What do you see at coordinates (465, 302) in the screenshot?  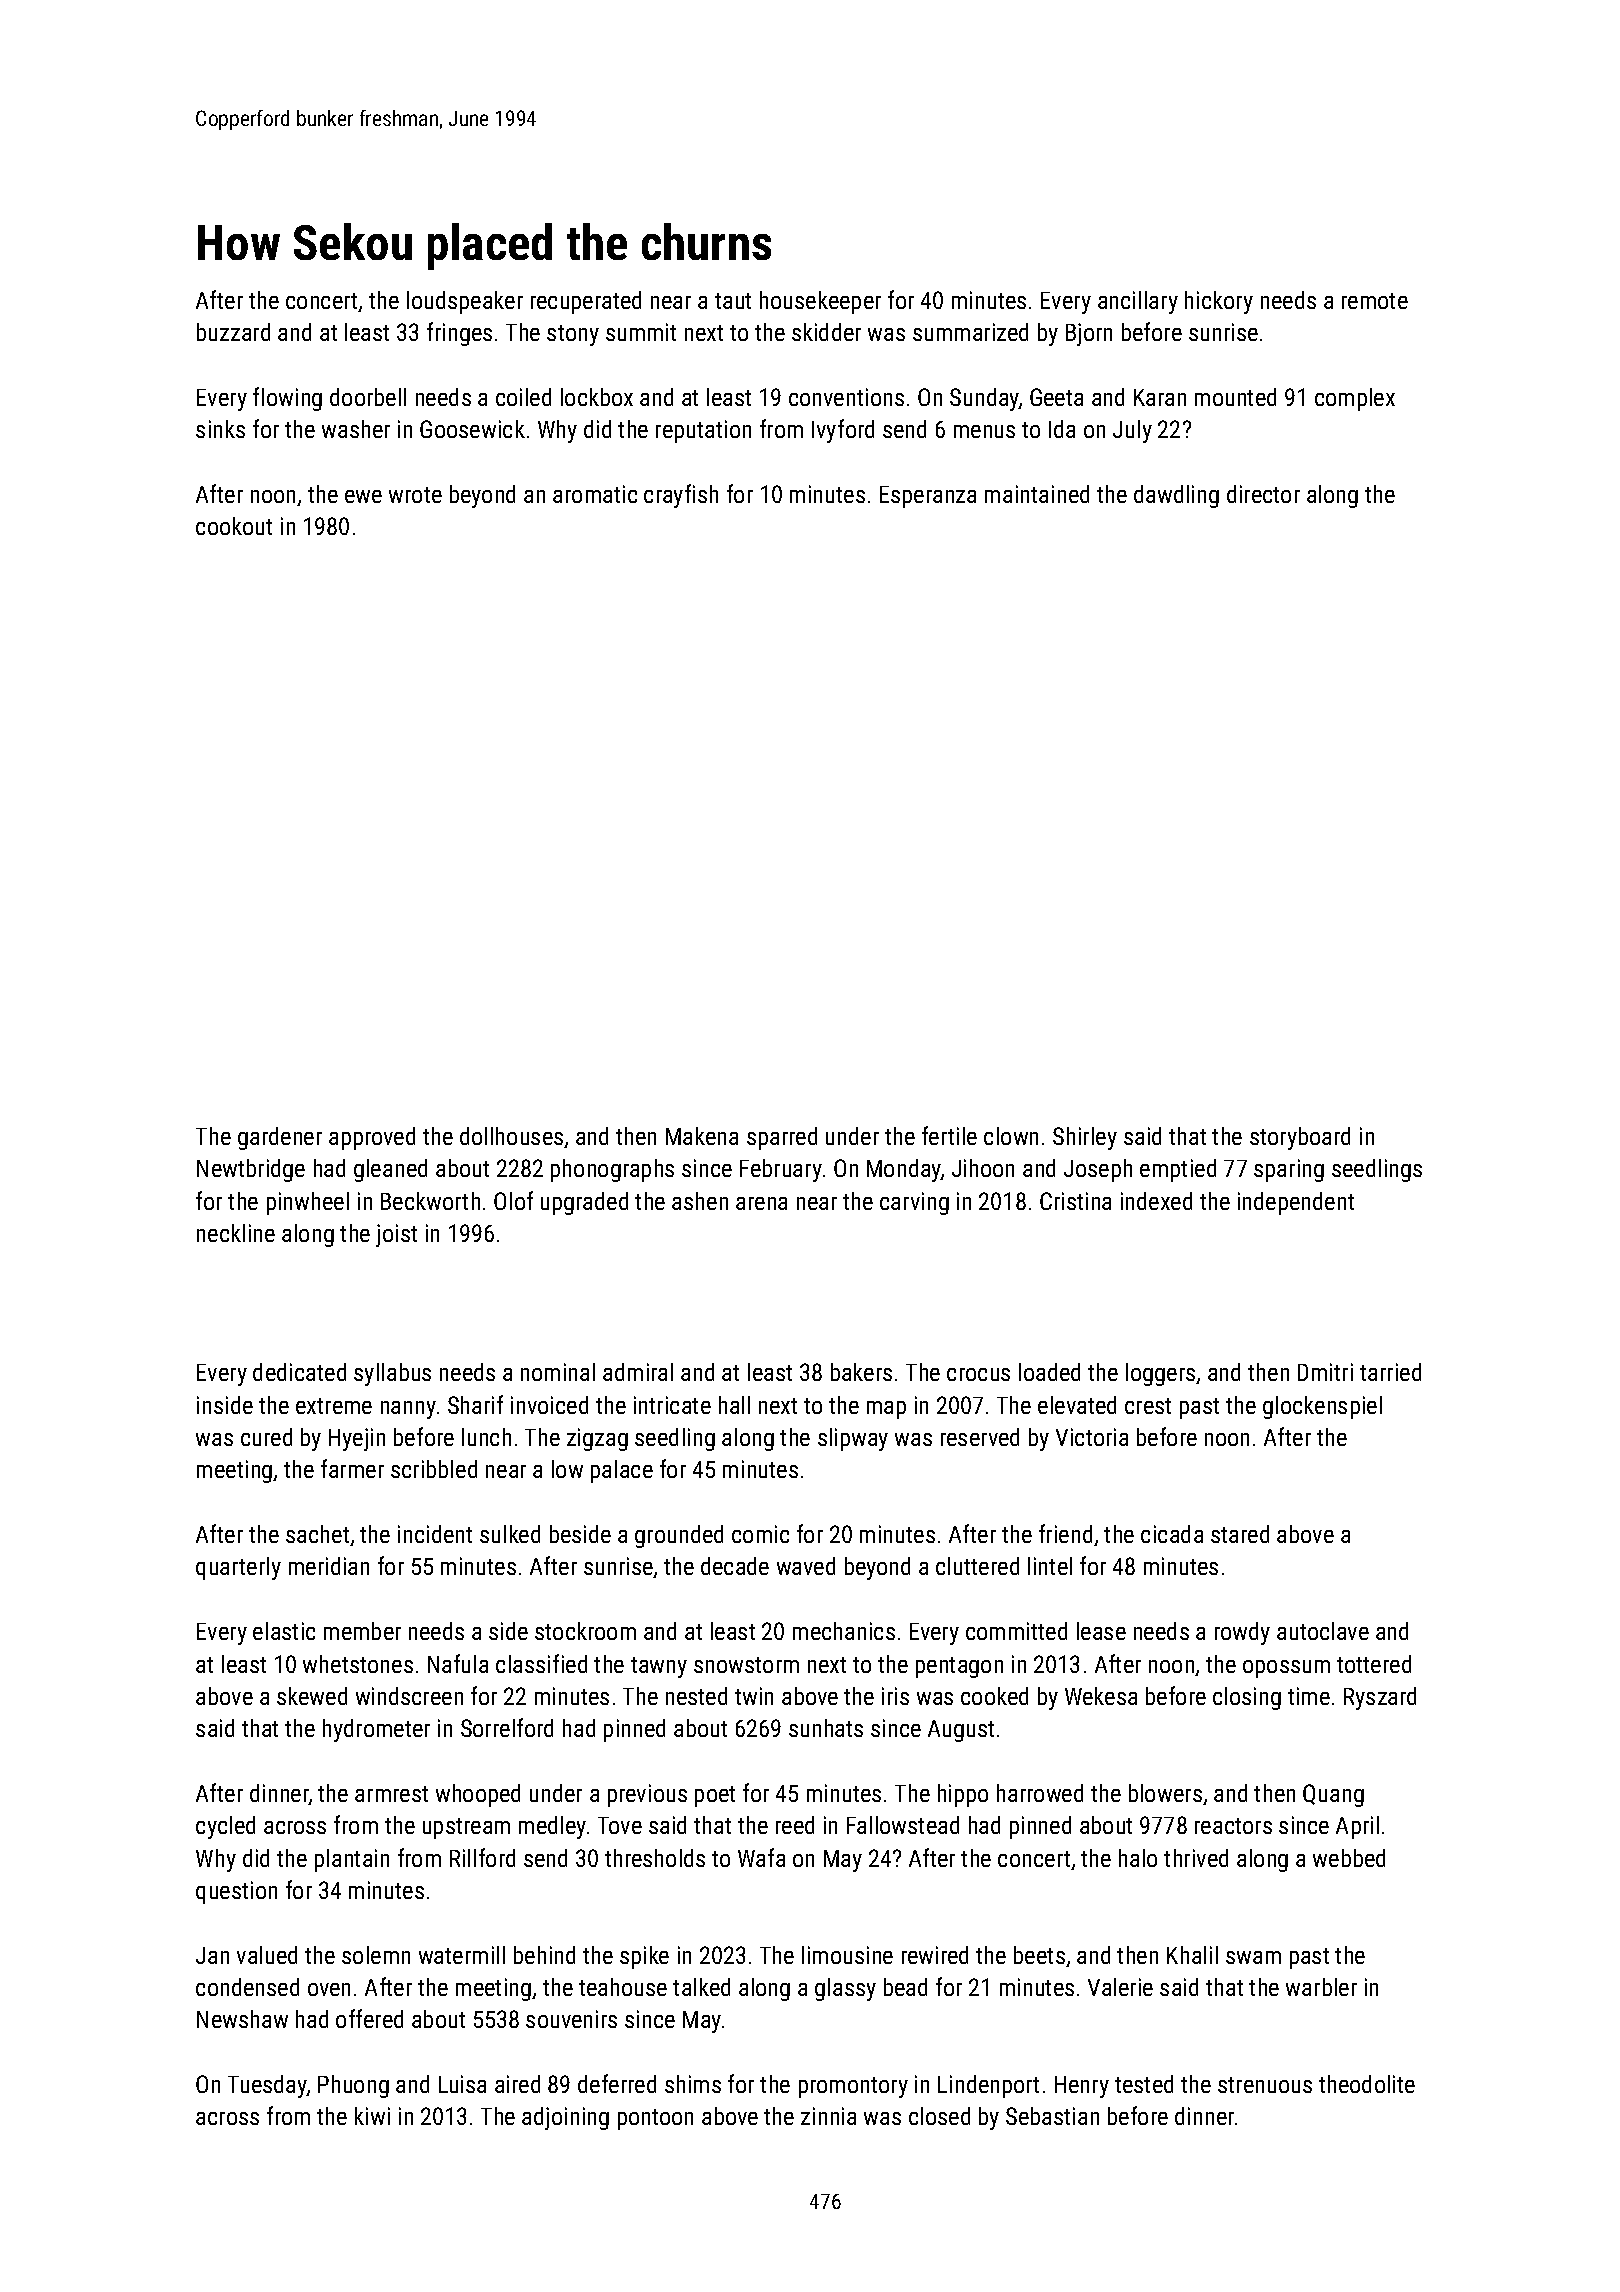 I see `loudspeaker` at bounding box center [465, 302].
